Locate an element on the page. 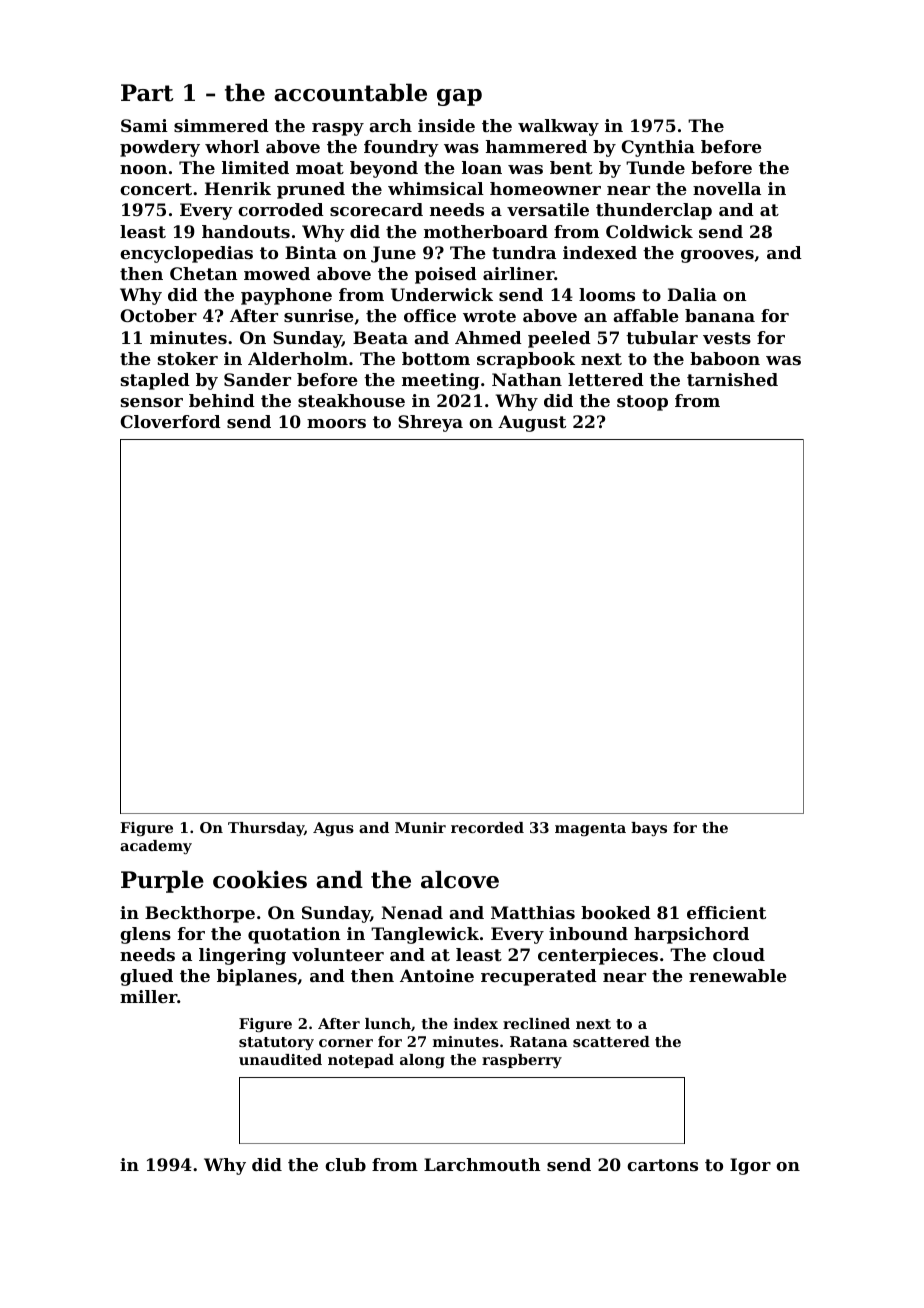 The width and height of the document is (924, 1308). Part is located at coordinates (147, 93).
